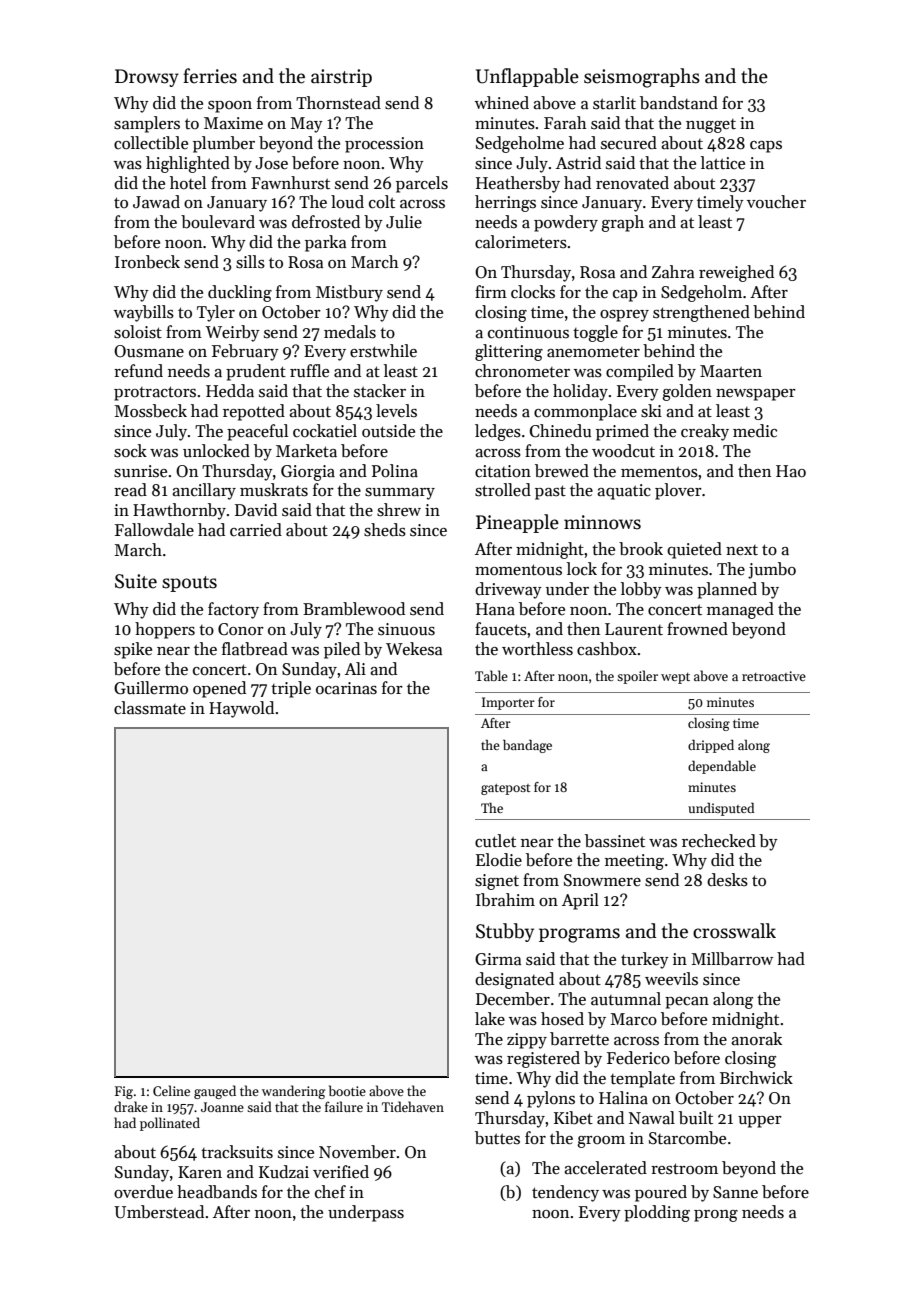  I want to click on jumbo, so click(772, 570).
